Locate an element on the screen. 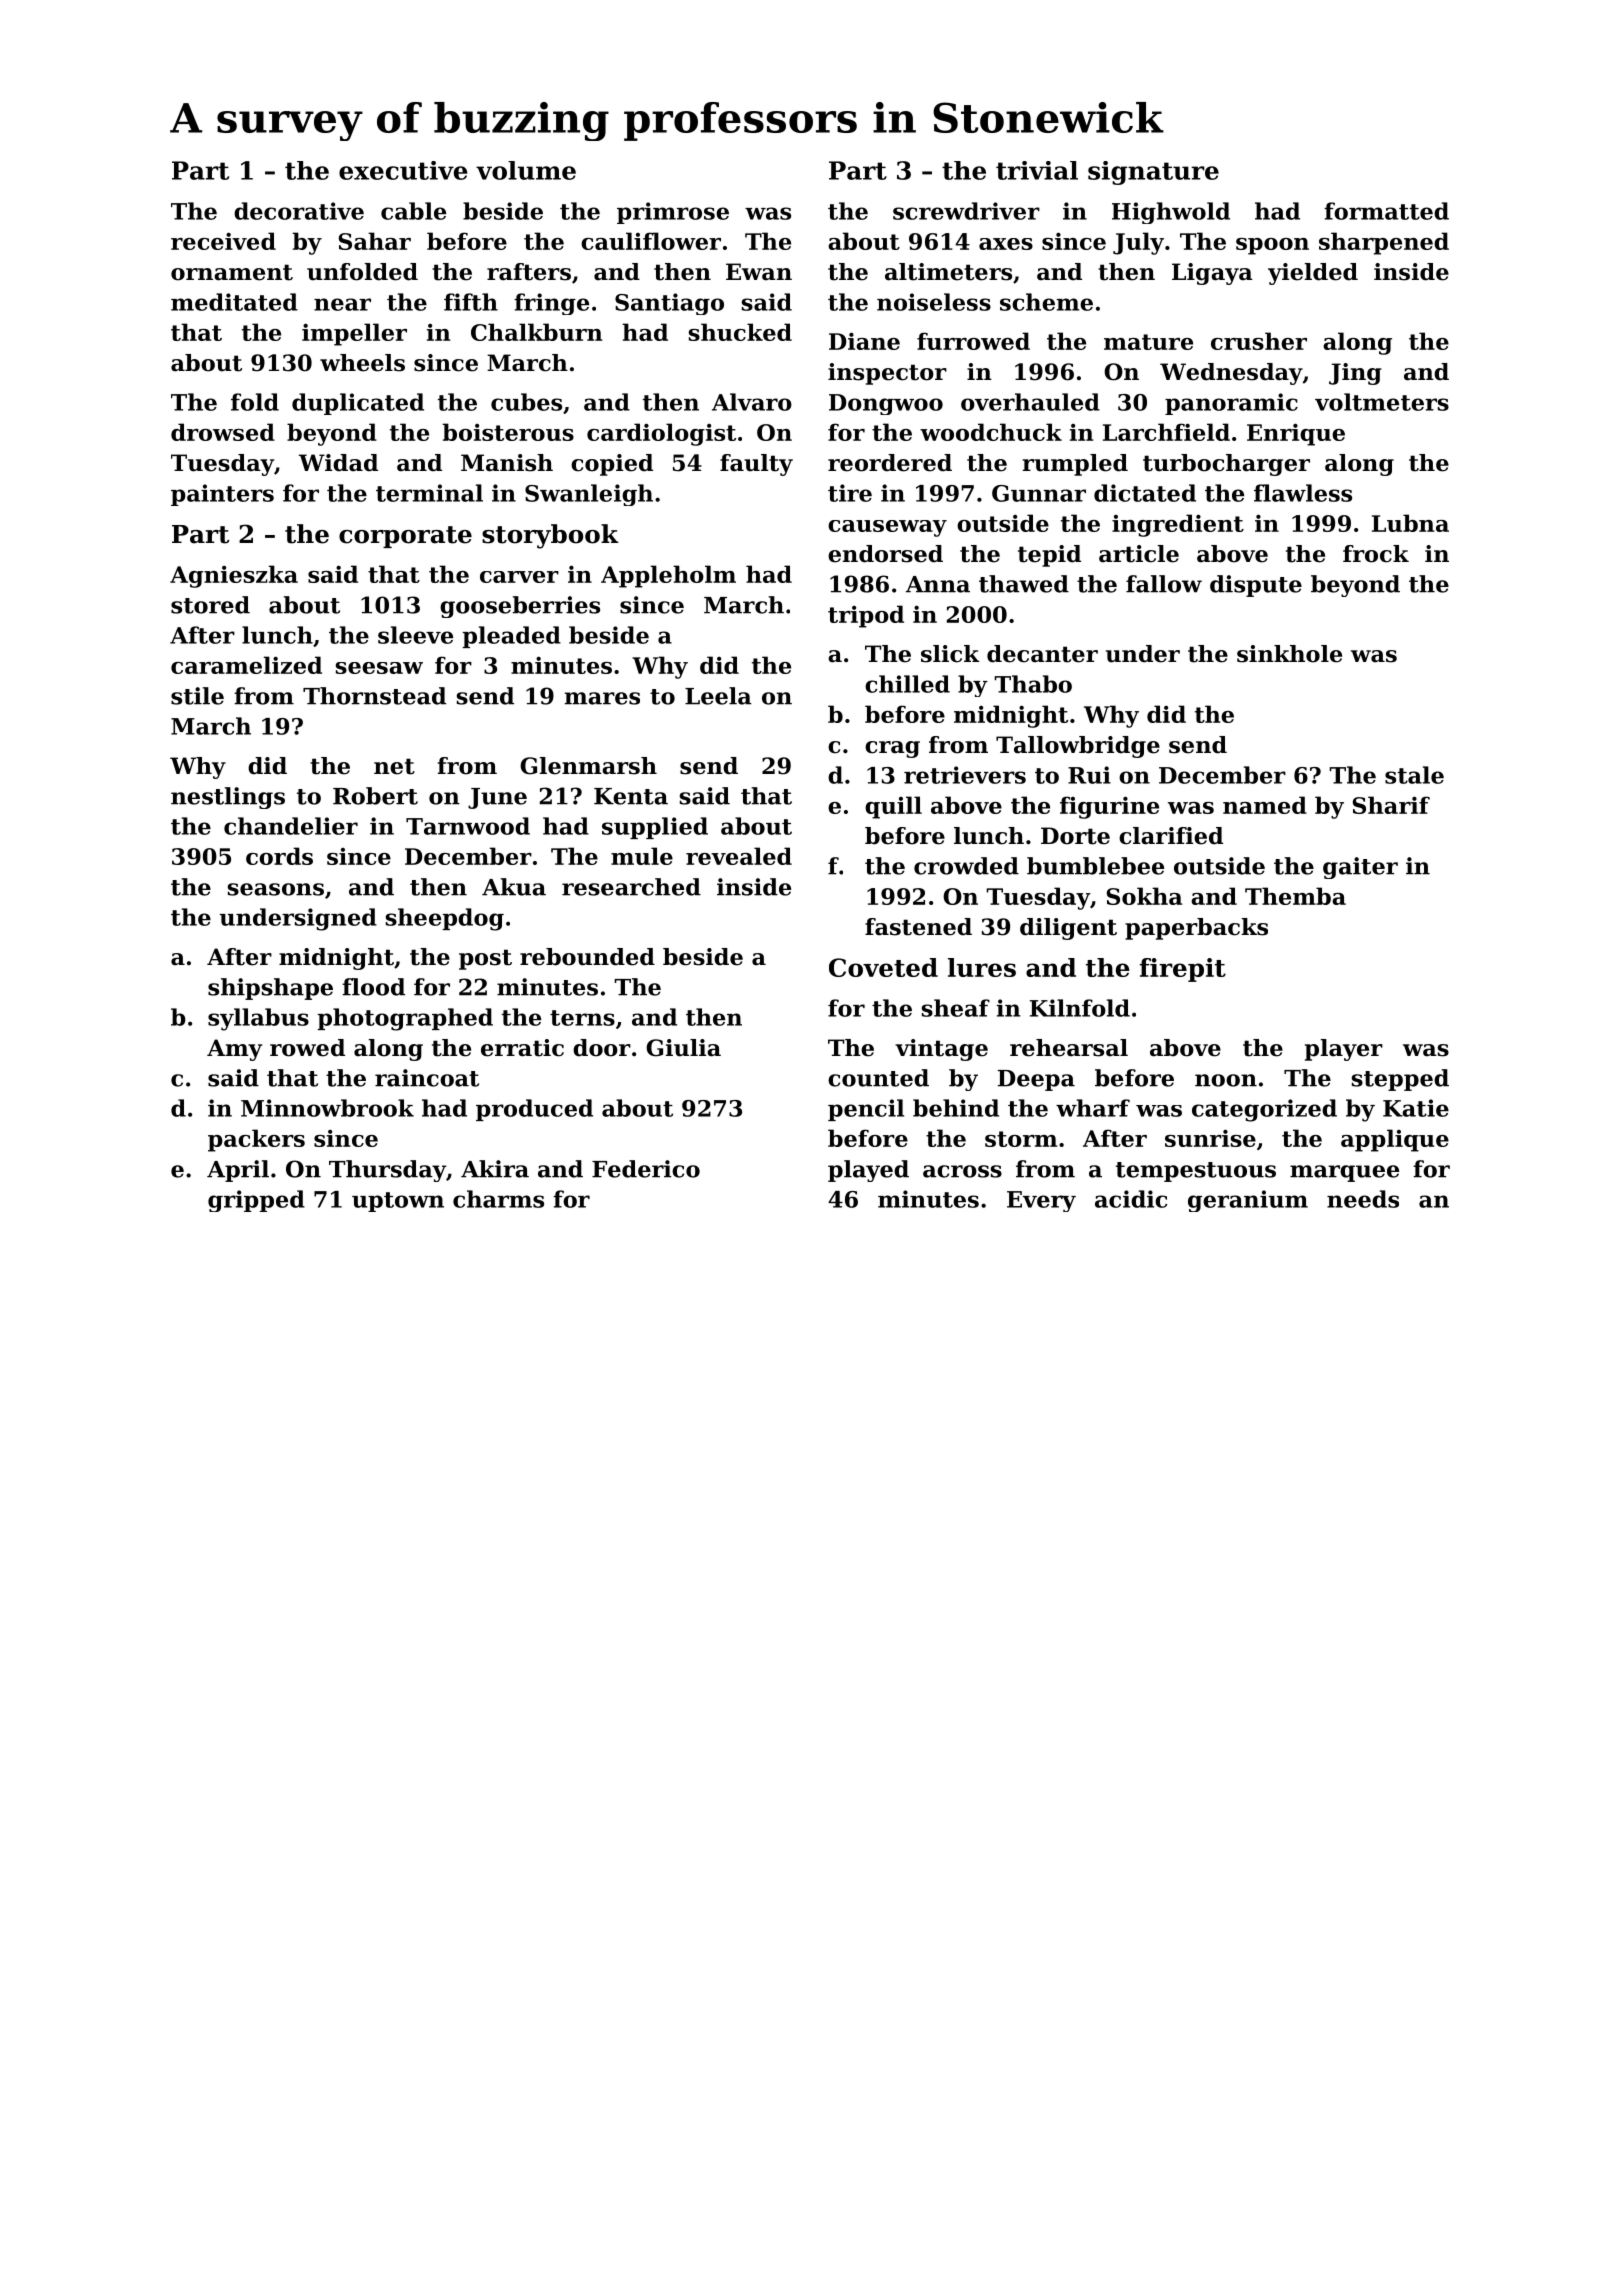 The image size is (1620, 2292). shucked is located at coordinates (740, 332).
